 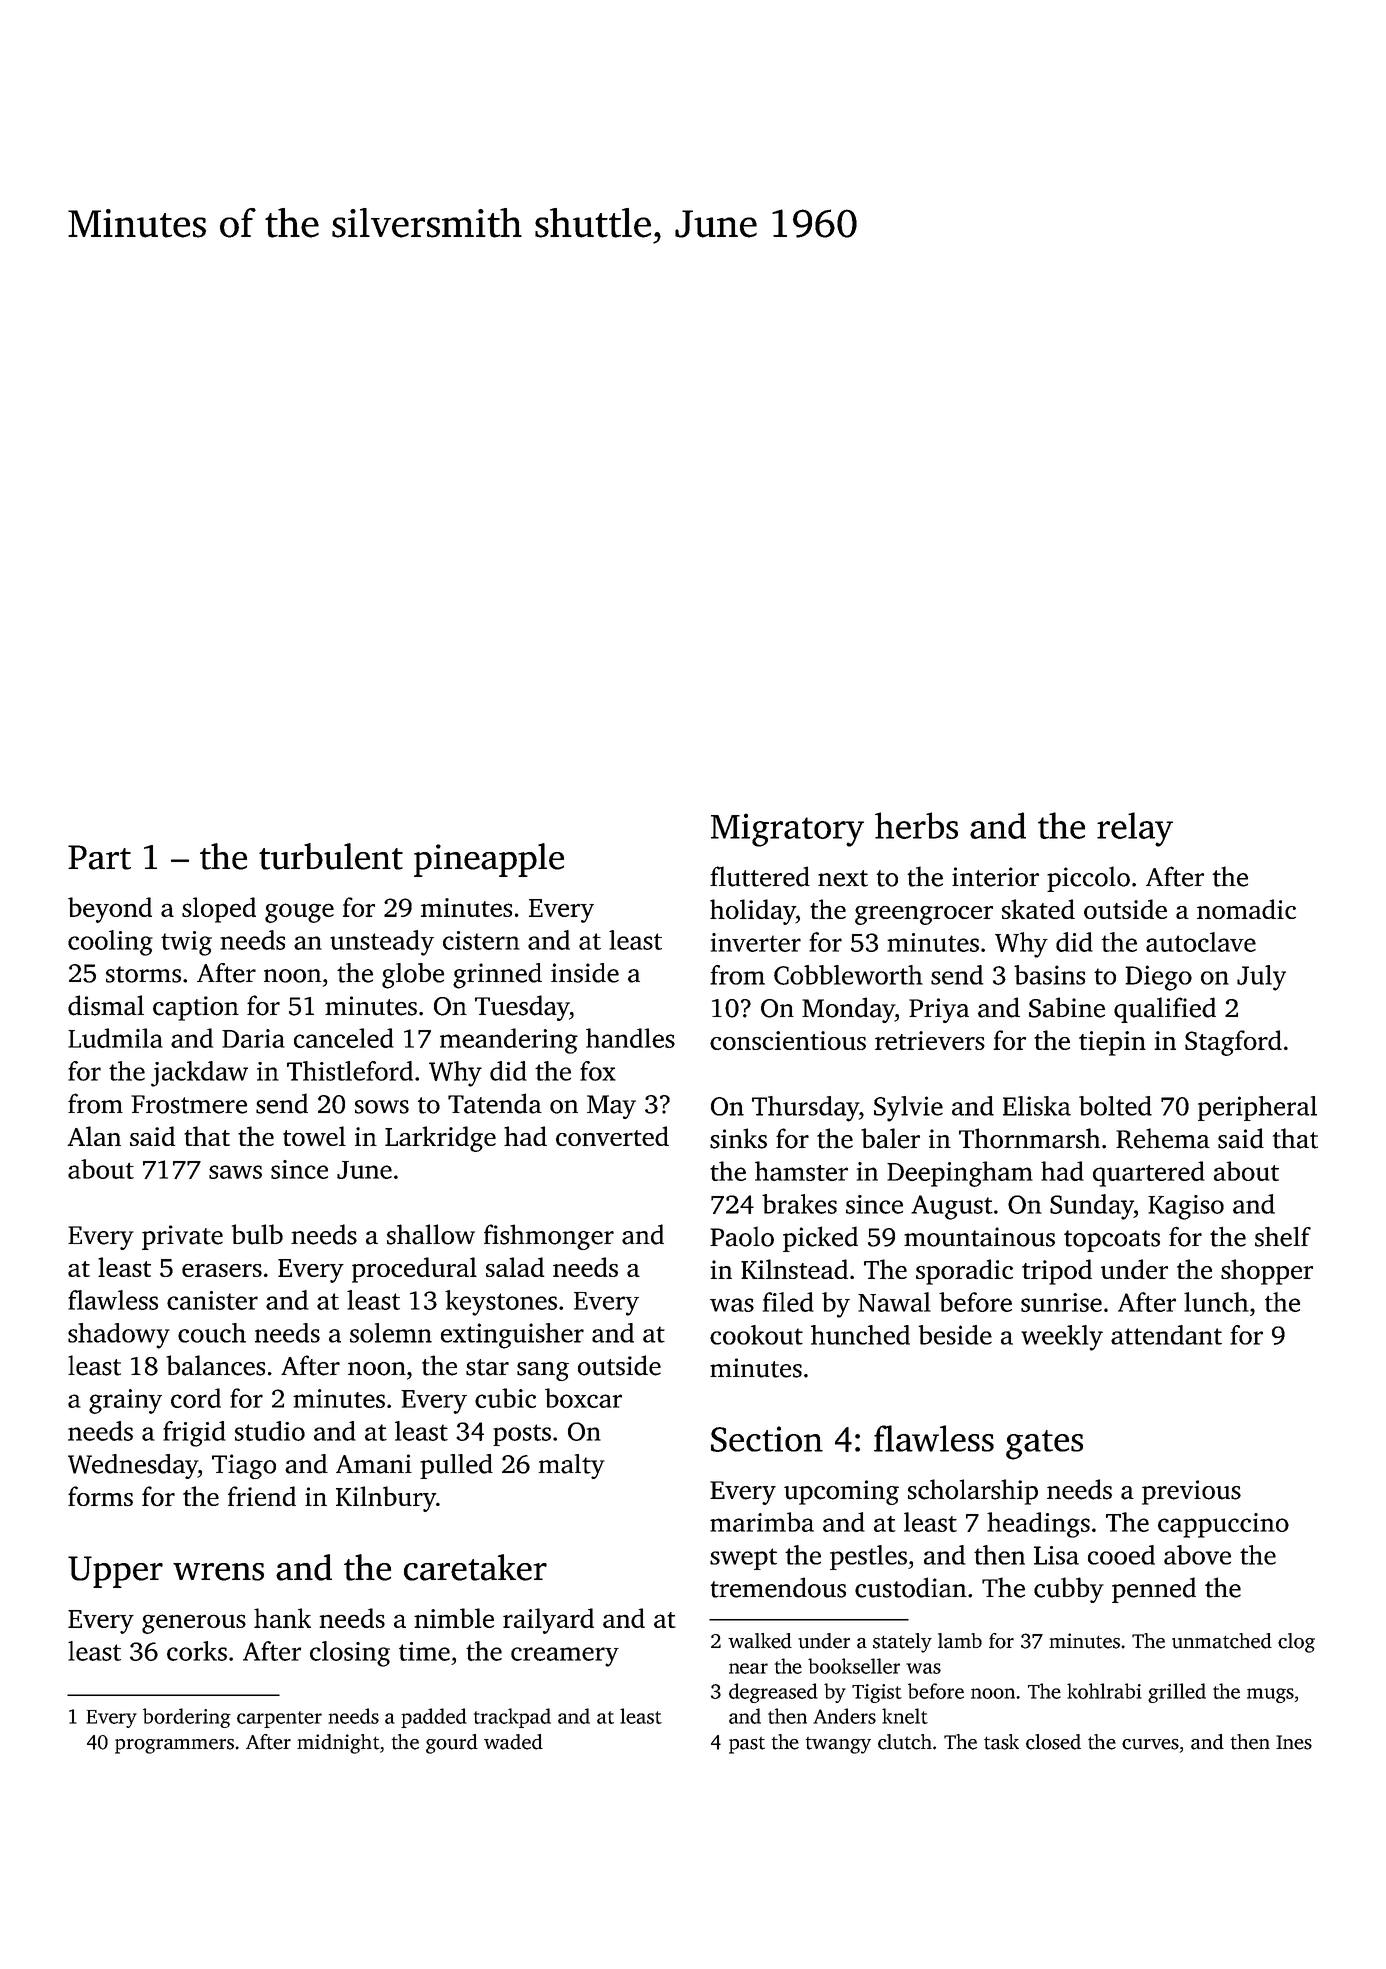 What do you see at coordinates (788, 1040) in the page?
I see `conscientious` at bounding box center [788, 1040].
